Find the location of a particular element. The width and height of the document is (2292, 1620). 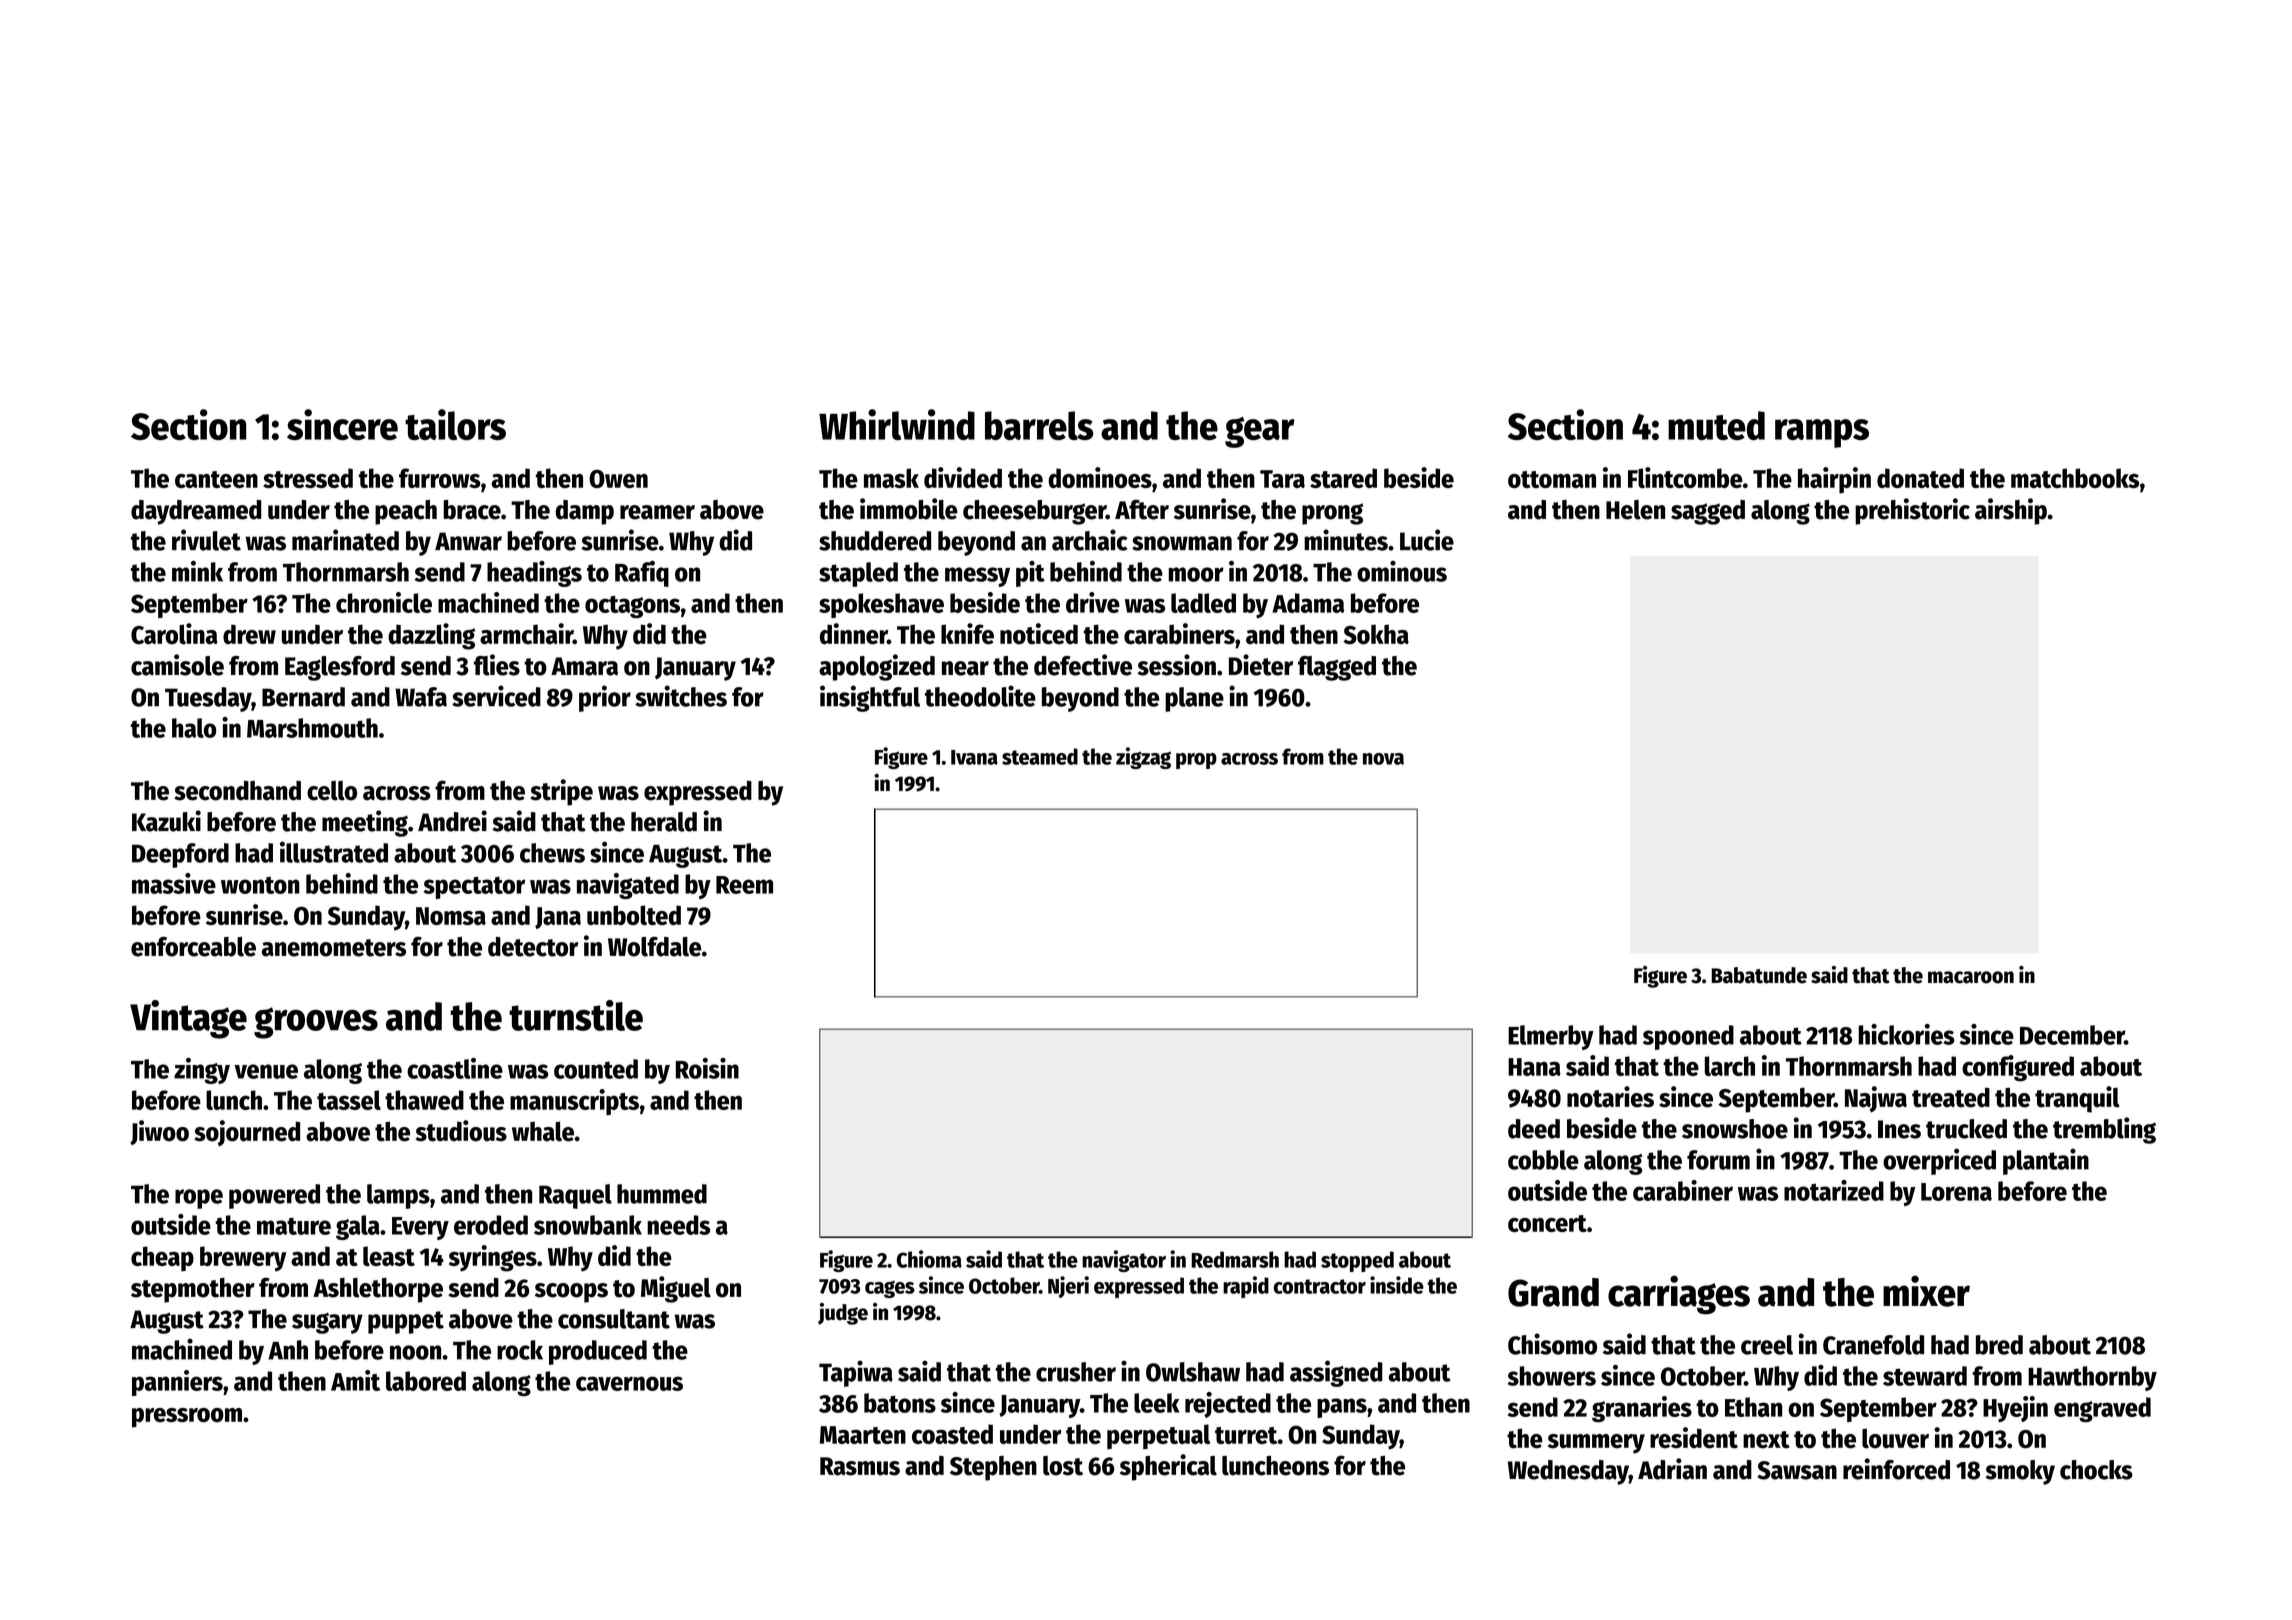

Owen is located at coordinates (618, 478).
